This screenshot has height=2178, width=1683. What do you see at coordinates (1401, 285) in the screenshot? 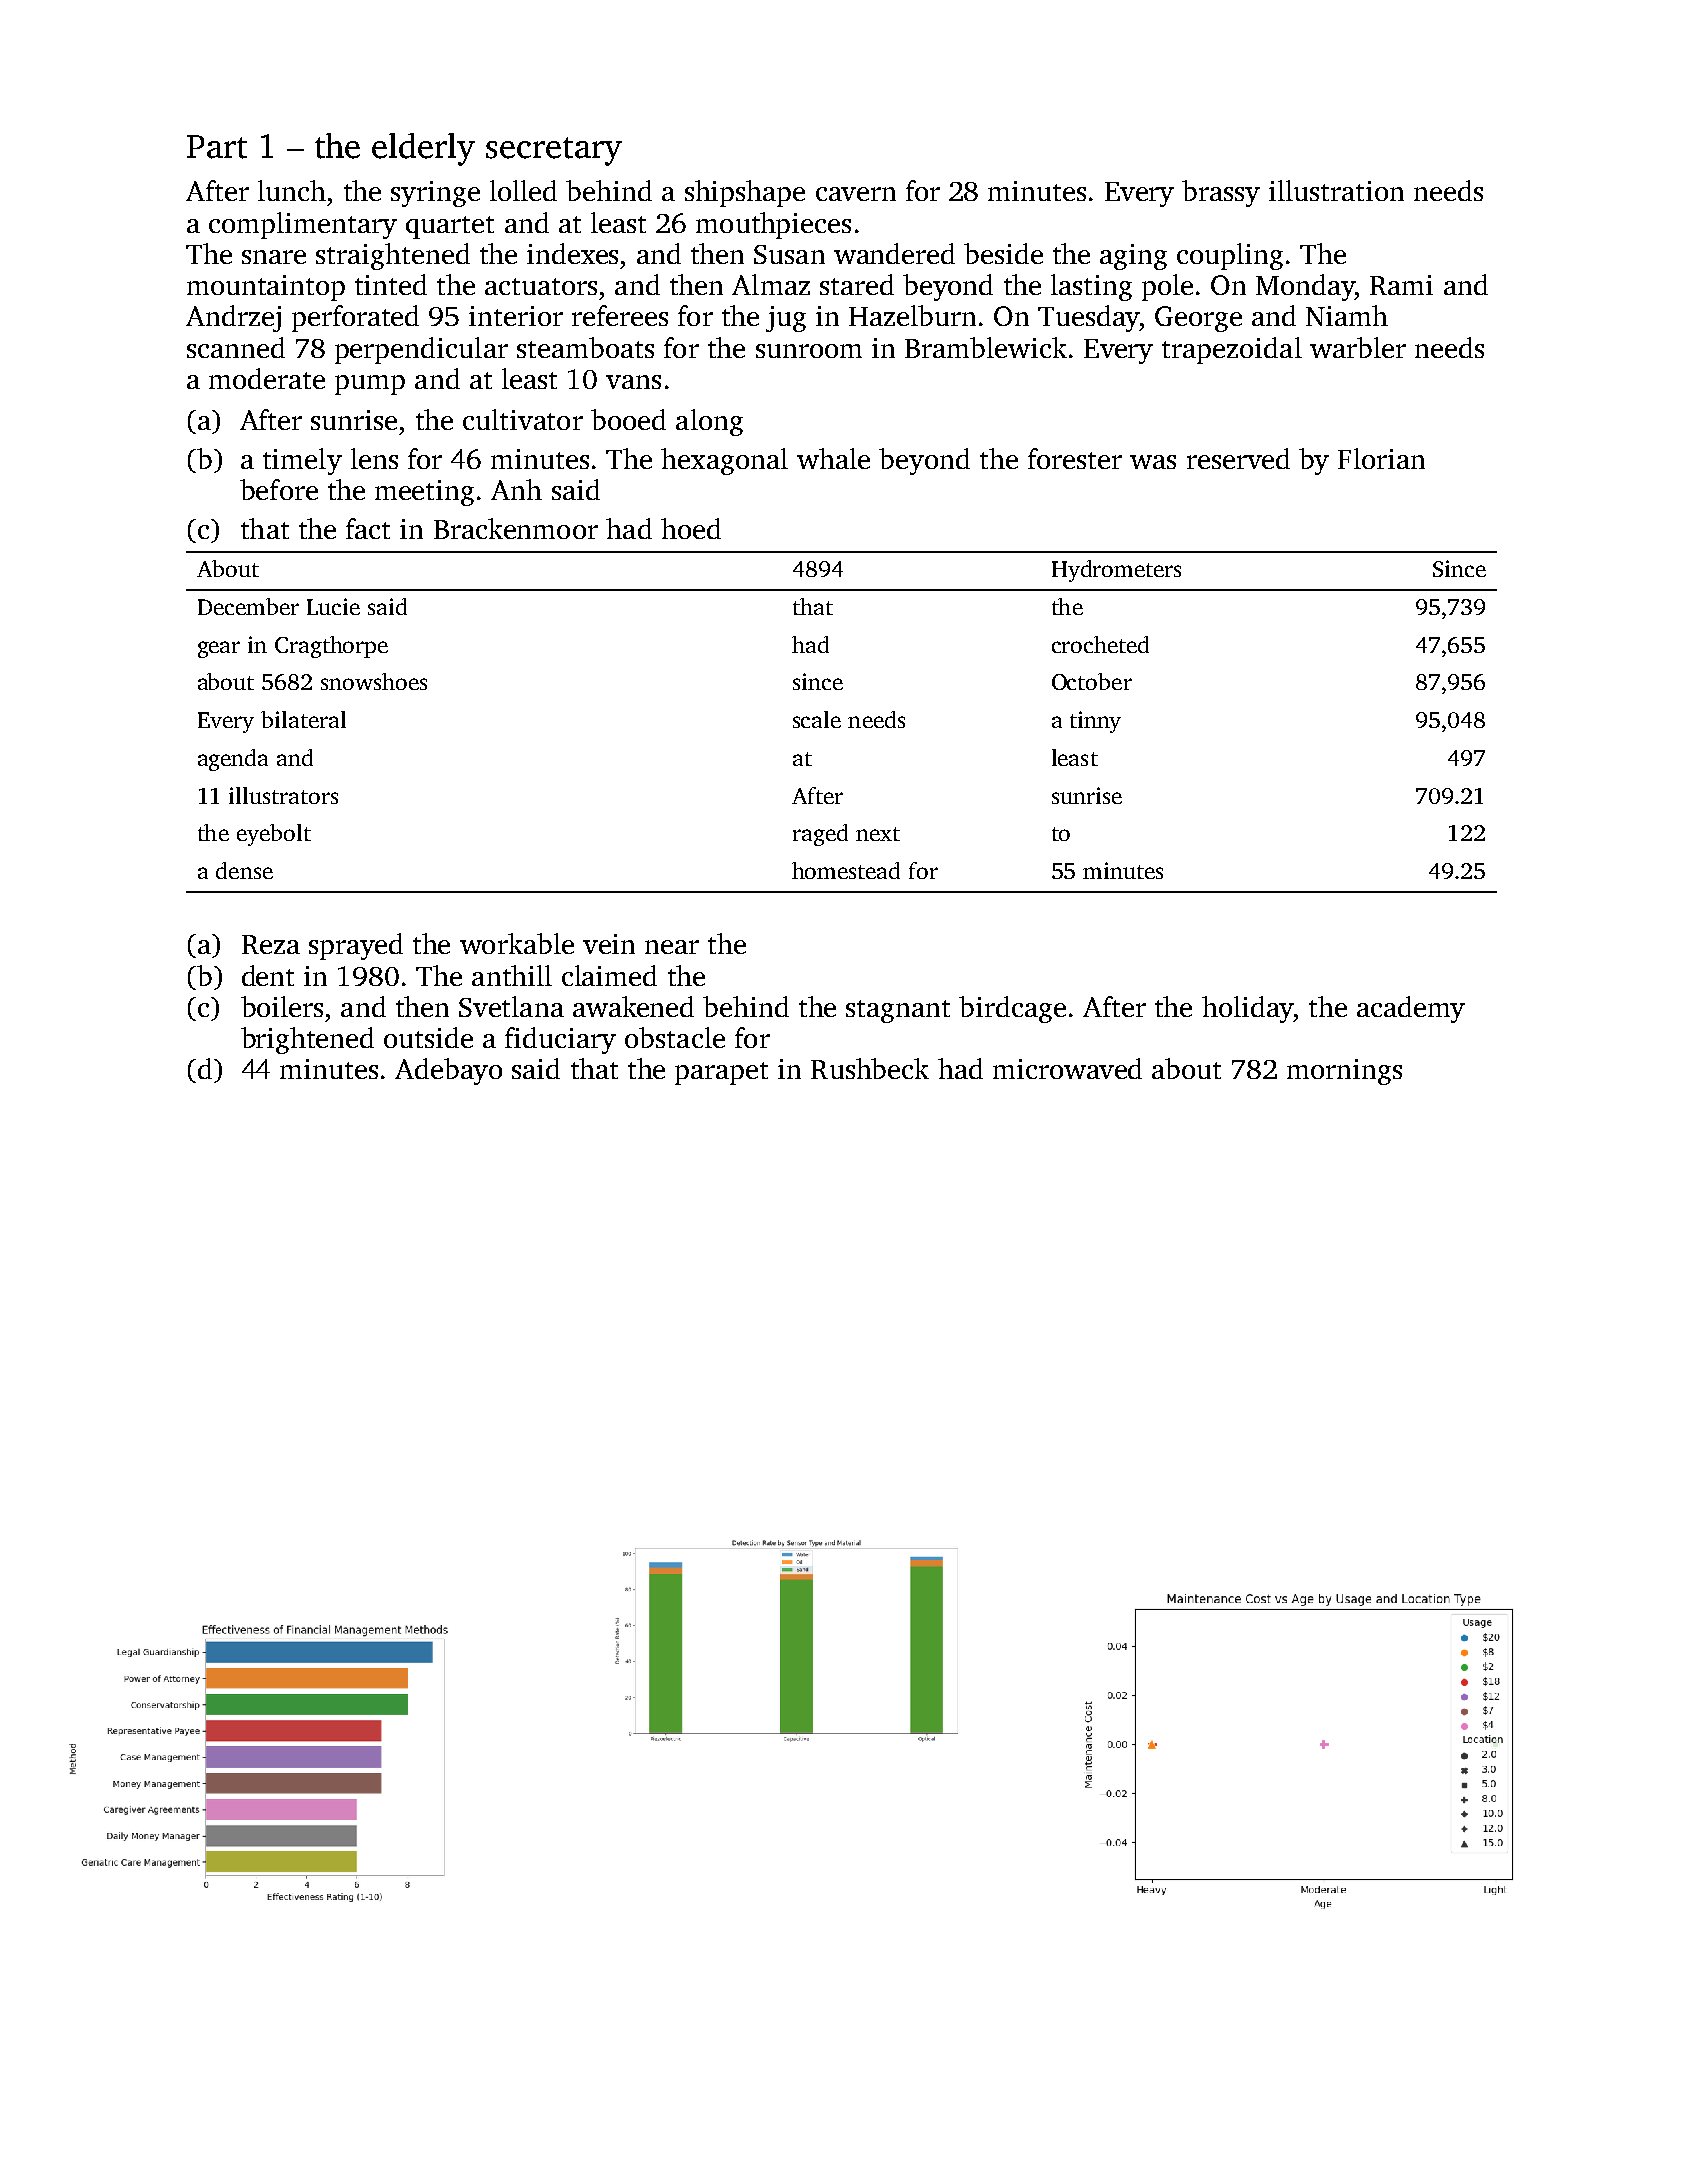
I see `Rami` at bounding box center [1401, 285].
